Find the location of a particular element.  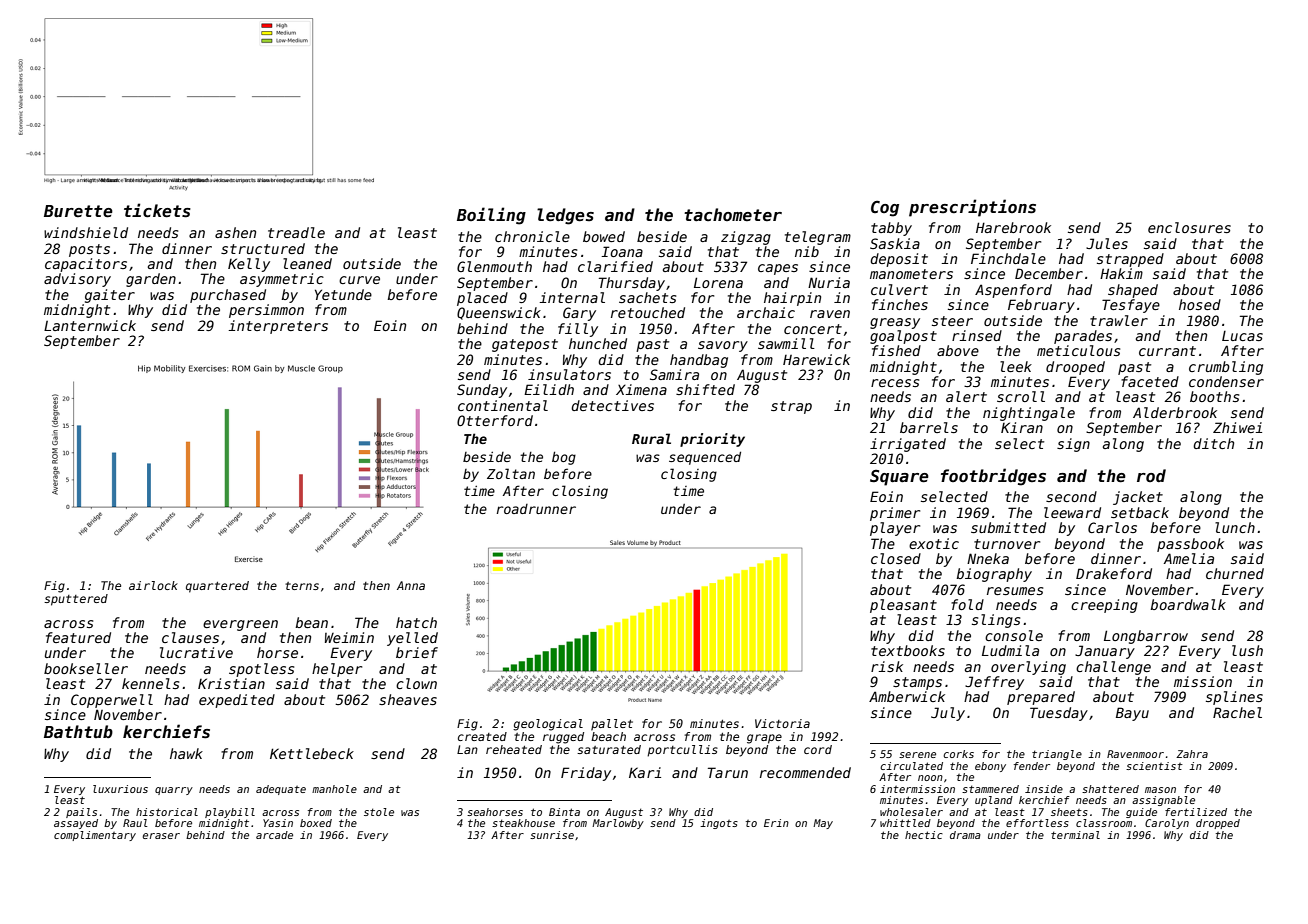

rugged is located at coordinates (563, 738).
